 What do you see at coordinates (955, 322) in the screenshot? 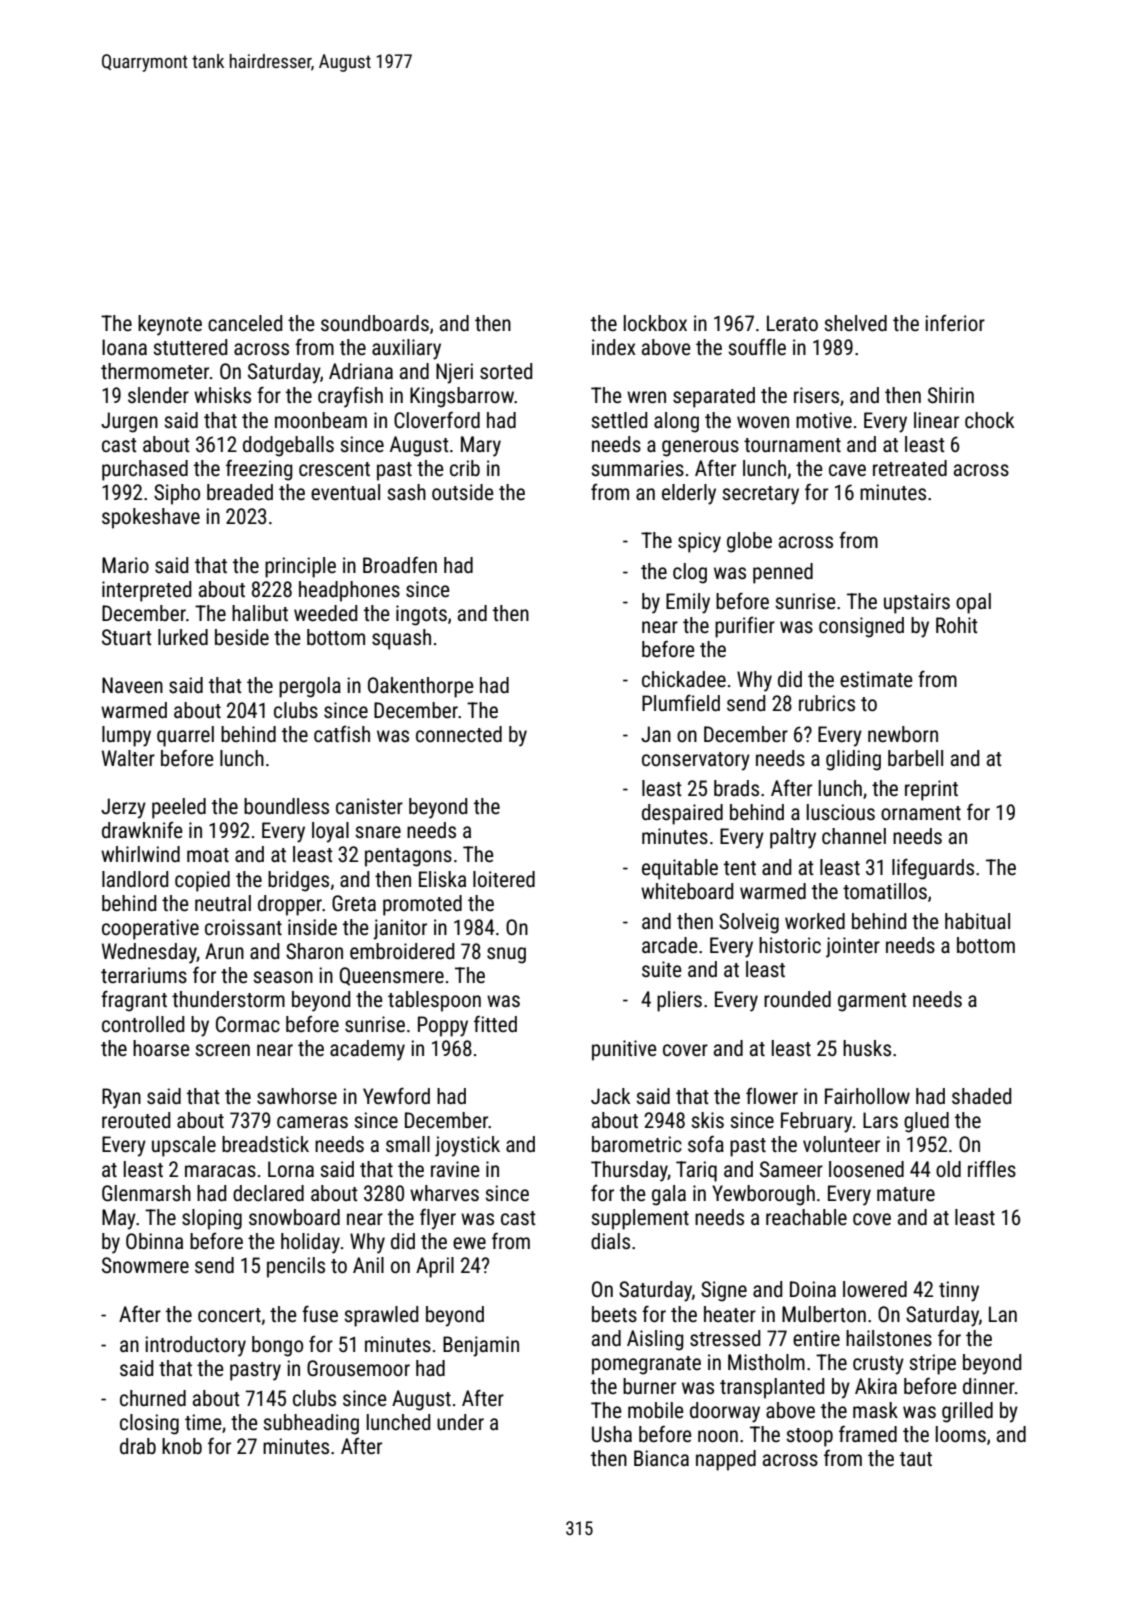
I see `inferior` at bounding box center [955, 322].
